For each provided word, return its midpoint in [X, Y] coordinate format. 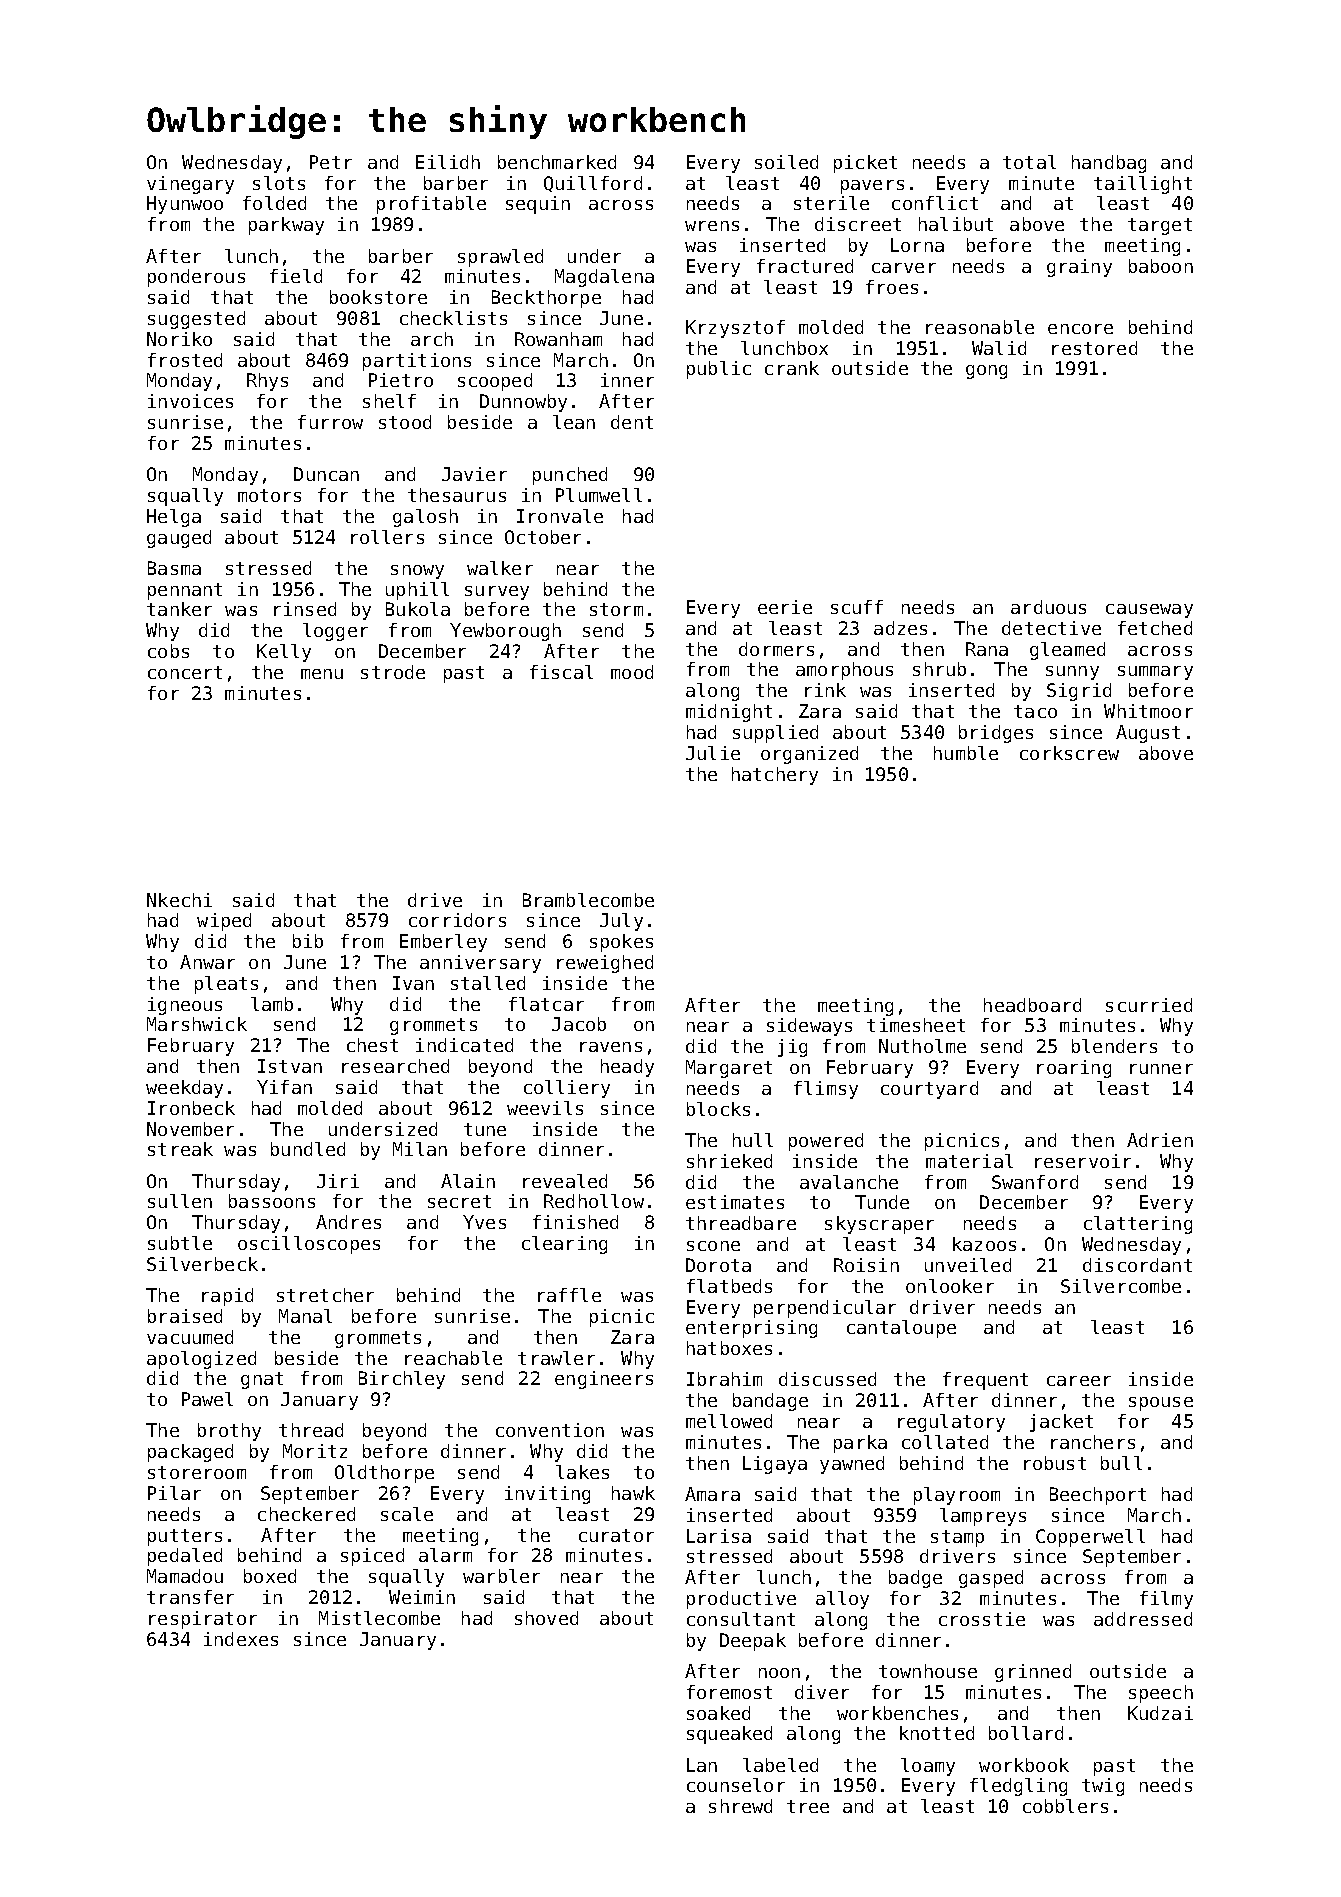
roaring [1074, 1069]
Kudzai [1160, 1713]
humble [966, 753]
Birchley [402, 1380]
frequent [985, 1381]
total [1029, 162]
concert [185, 672]
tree [808, 1806]
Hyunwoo [185, 205]
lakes [582, 1472]
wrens [712, 226]
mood [632, 672]
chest [372, 1045]
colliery [567, 1089]
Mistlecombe [379, 1618]
